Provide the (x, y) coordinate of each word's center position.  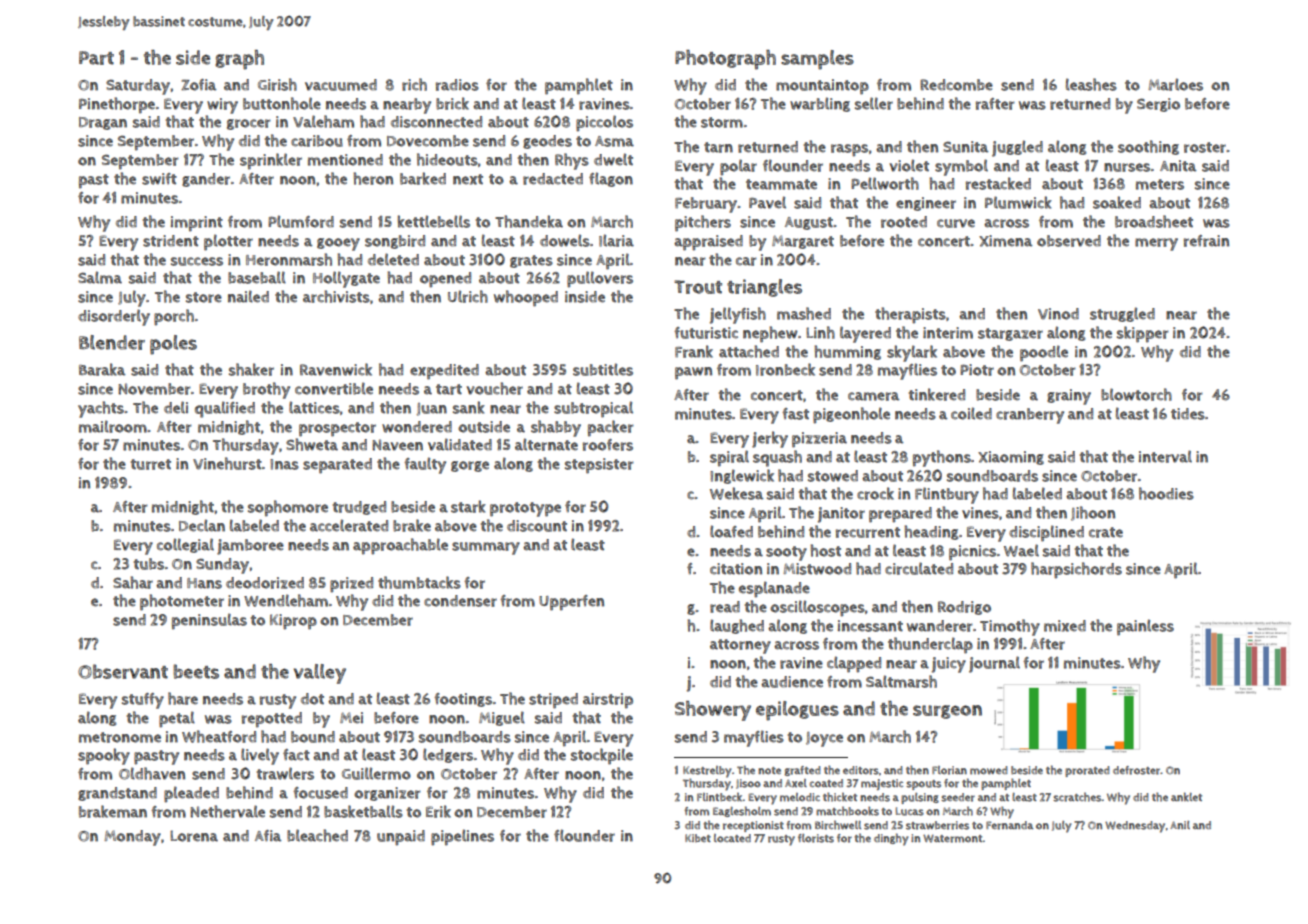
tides (1188, 414)
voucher (494, 388)
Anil (1180, 825)
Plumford (301, 221)
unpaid (401, 838)
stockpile (602, 756)
